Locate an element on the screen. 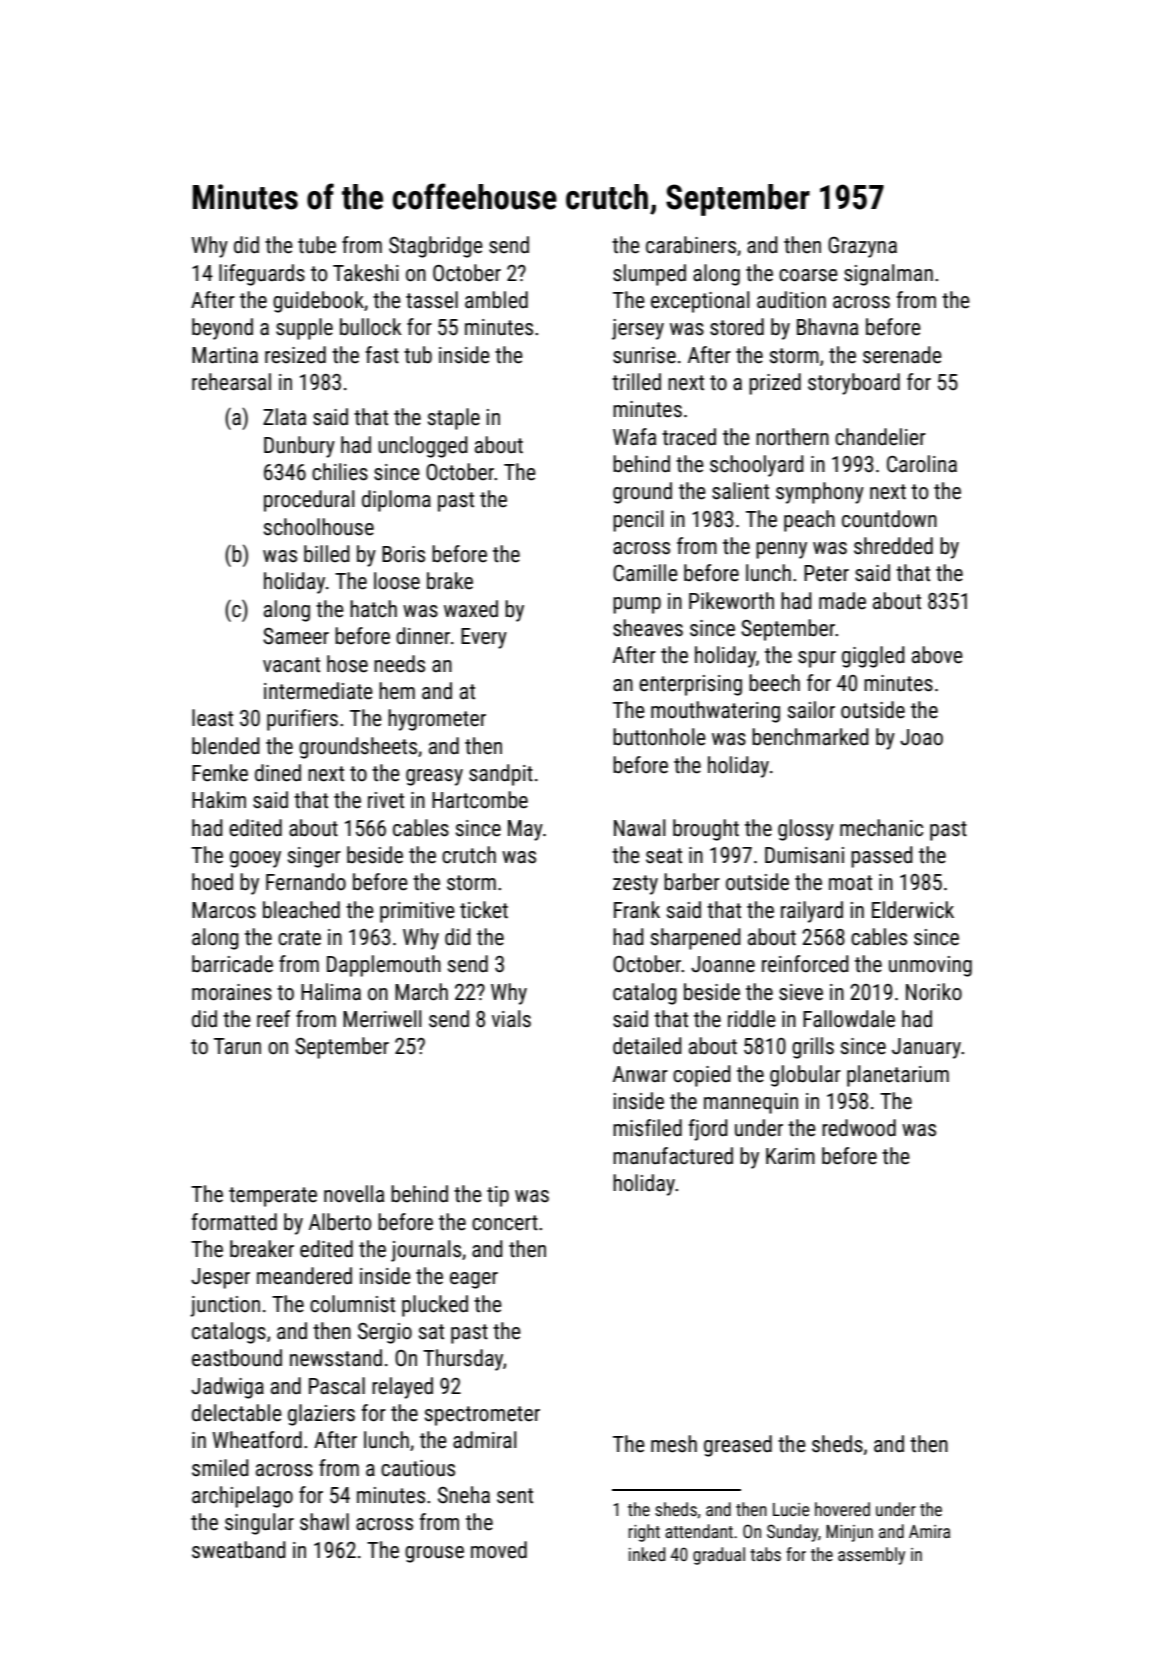 This screenshot has height=1654, width=1165. manufactured is located at coordinates (673, 1156).
